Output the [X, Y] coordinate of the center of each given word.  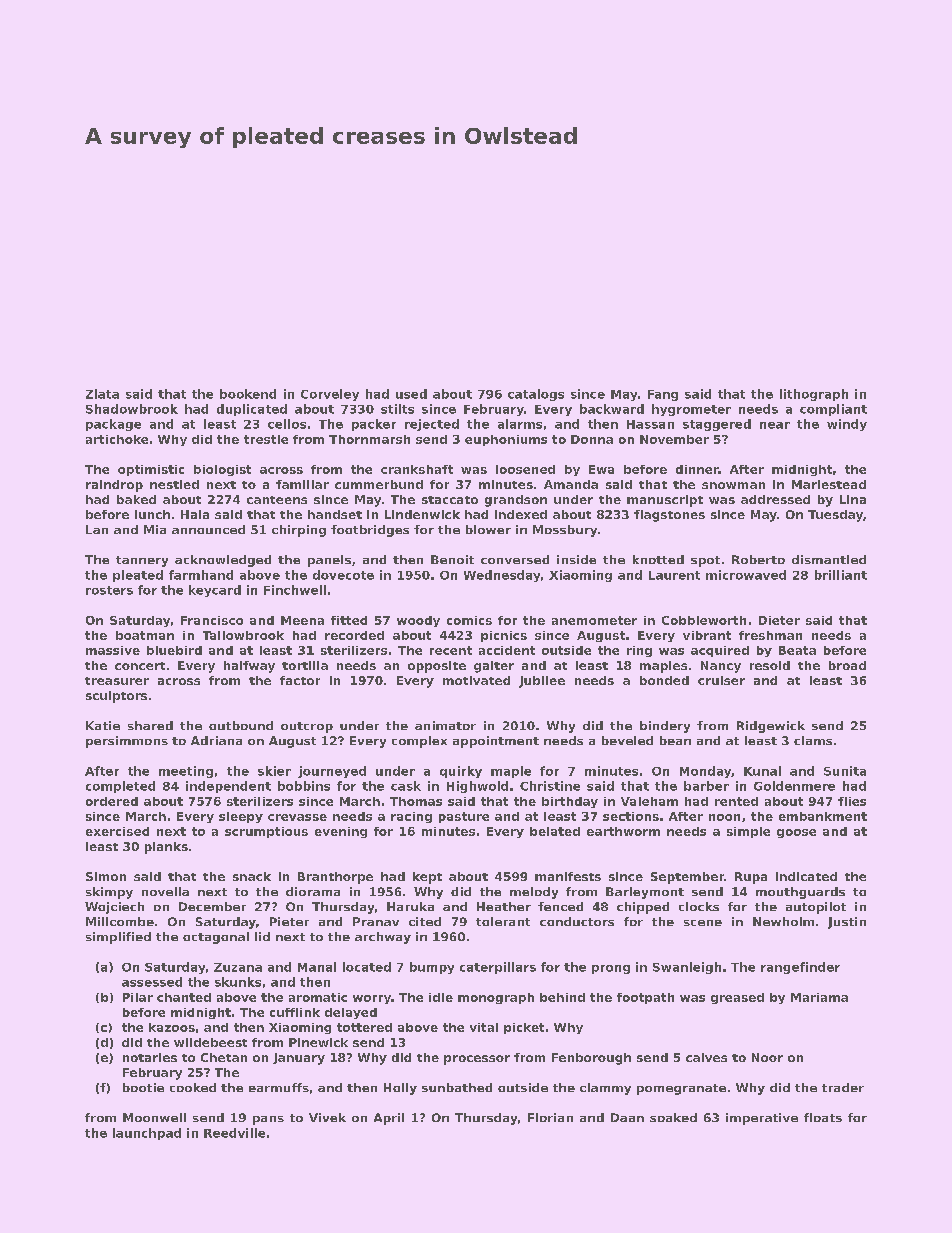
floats [823, 1117]
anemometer [594, 620]
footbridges [370, 531]
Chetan [224, 1057]
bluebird [174, 650]
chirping [299, 531]
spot [705, 561]
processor [477, 1060]
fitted [349, 620]
